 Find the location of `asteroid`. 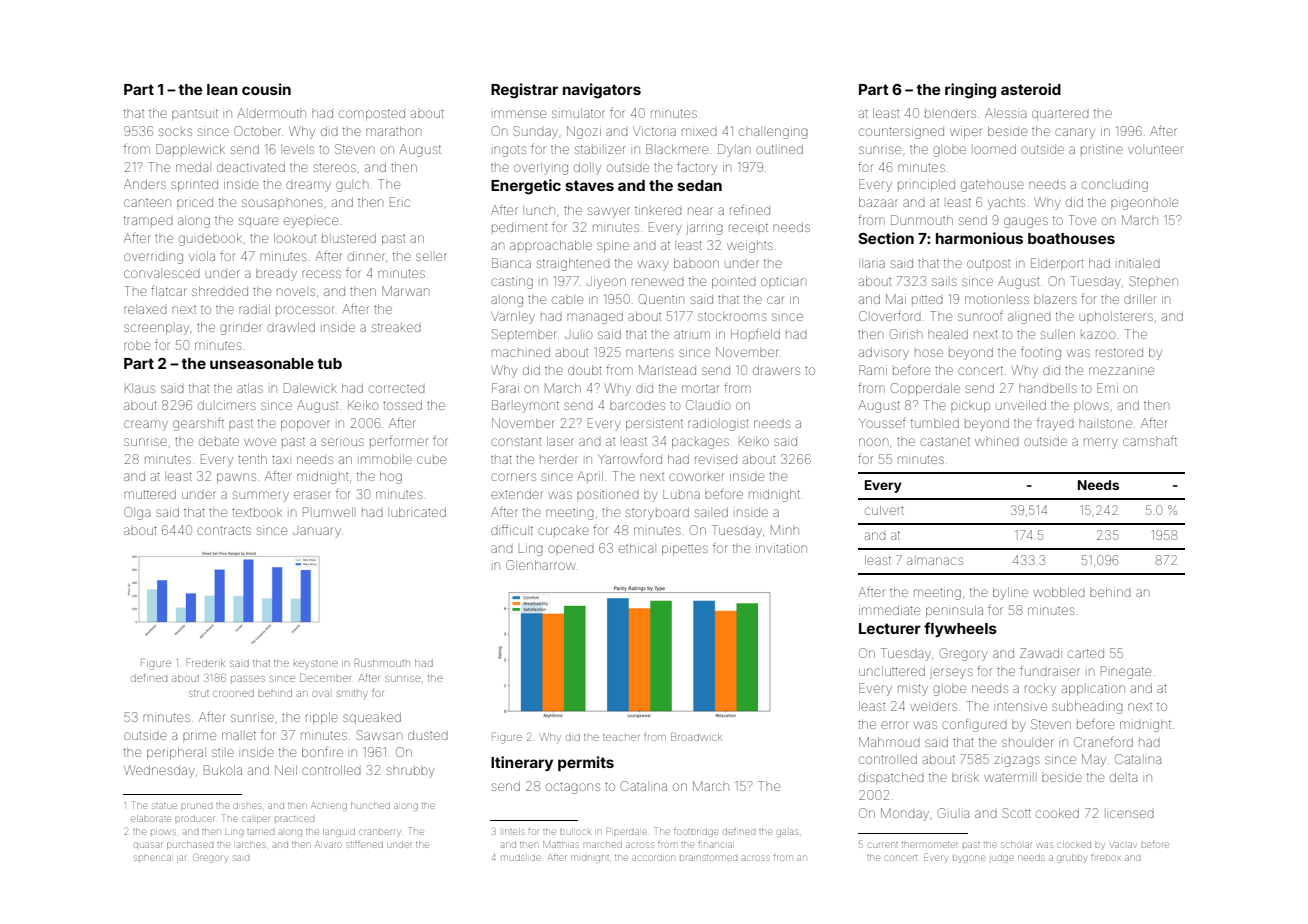

asteroid is located at coordinates (1031, 89).
